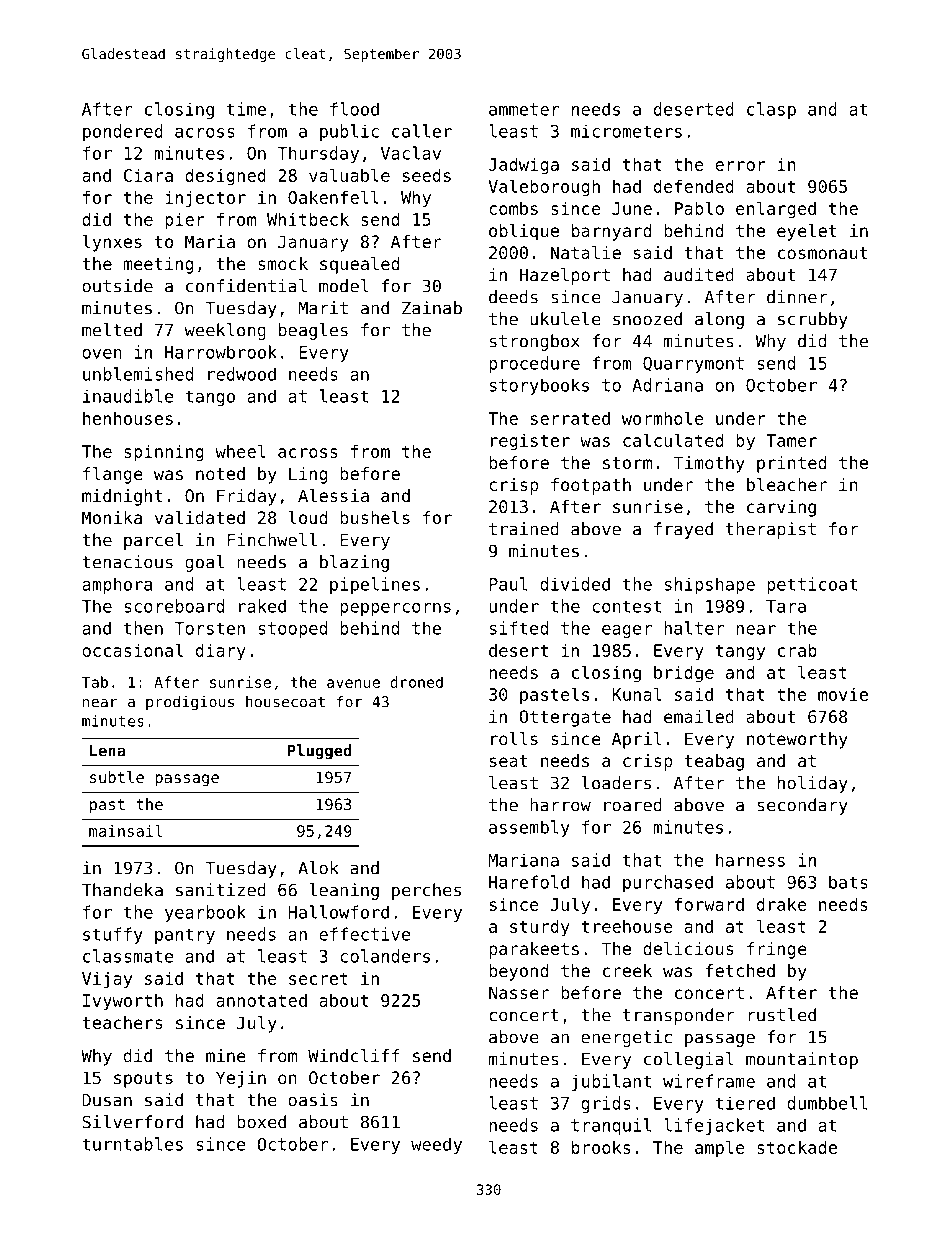 The width and height of the image is (952, 1233). What do you see at coordinates (313, 1100) in the image?
I see `oasis` at bounding box center [313, 1100].
